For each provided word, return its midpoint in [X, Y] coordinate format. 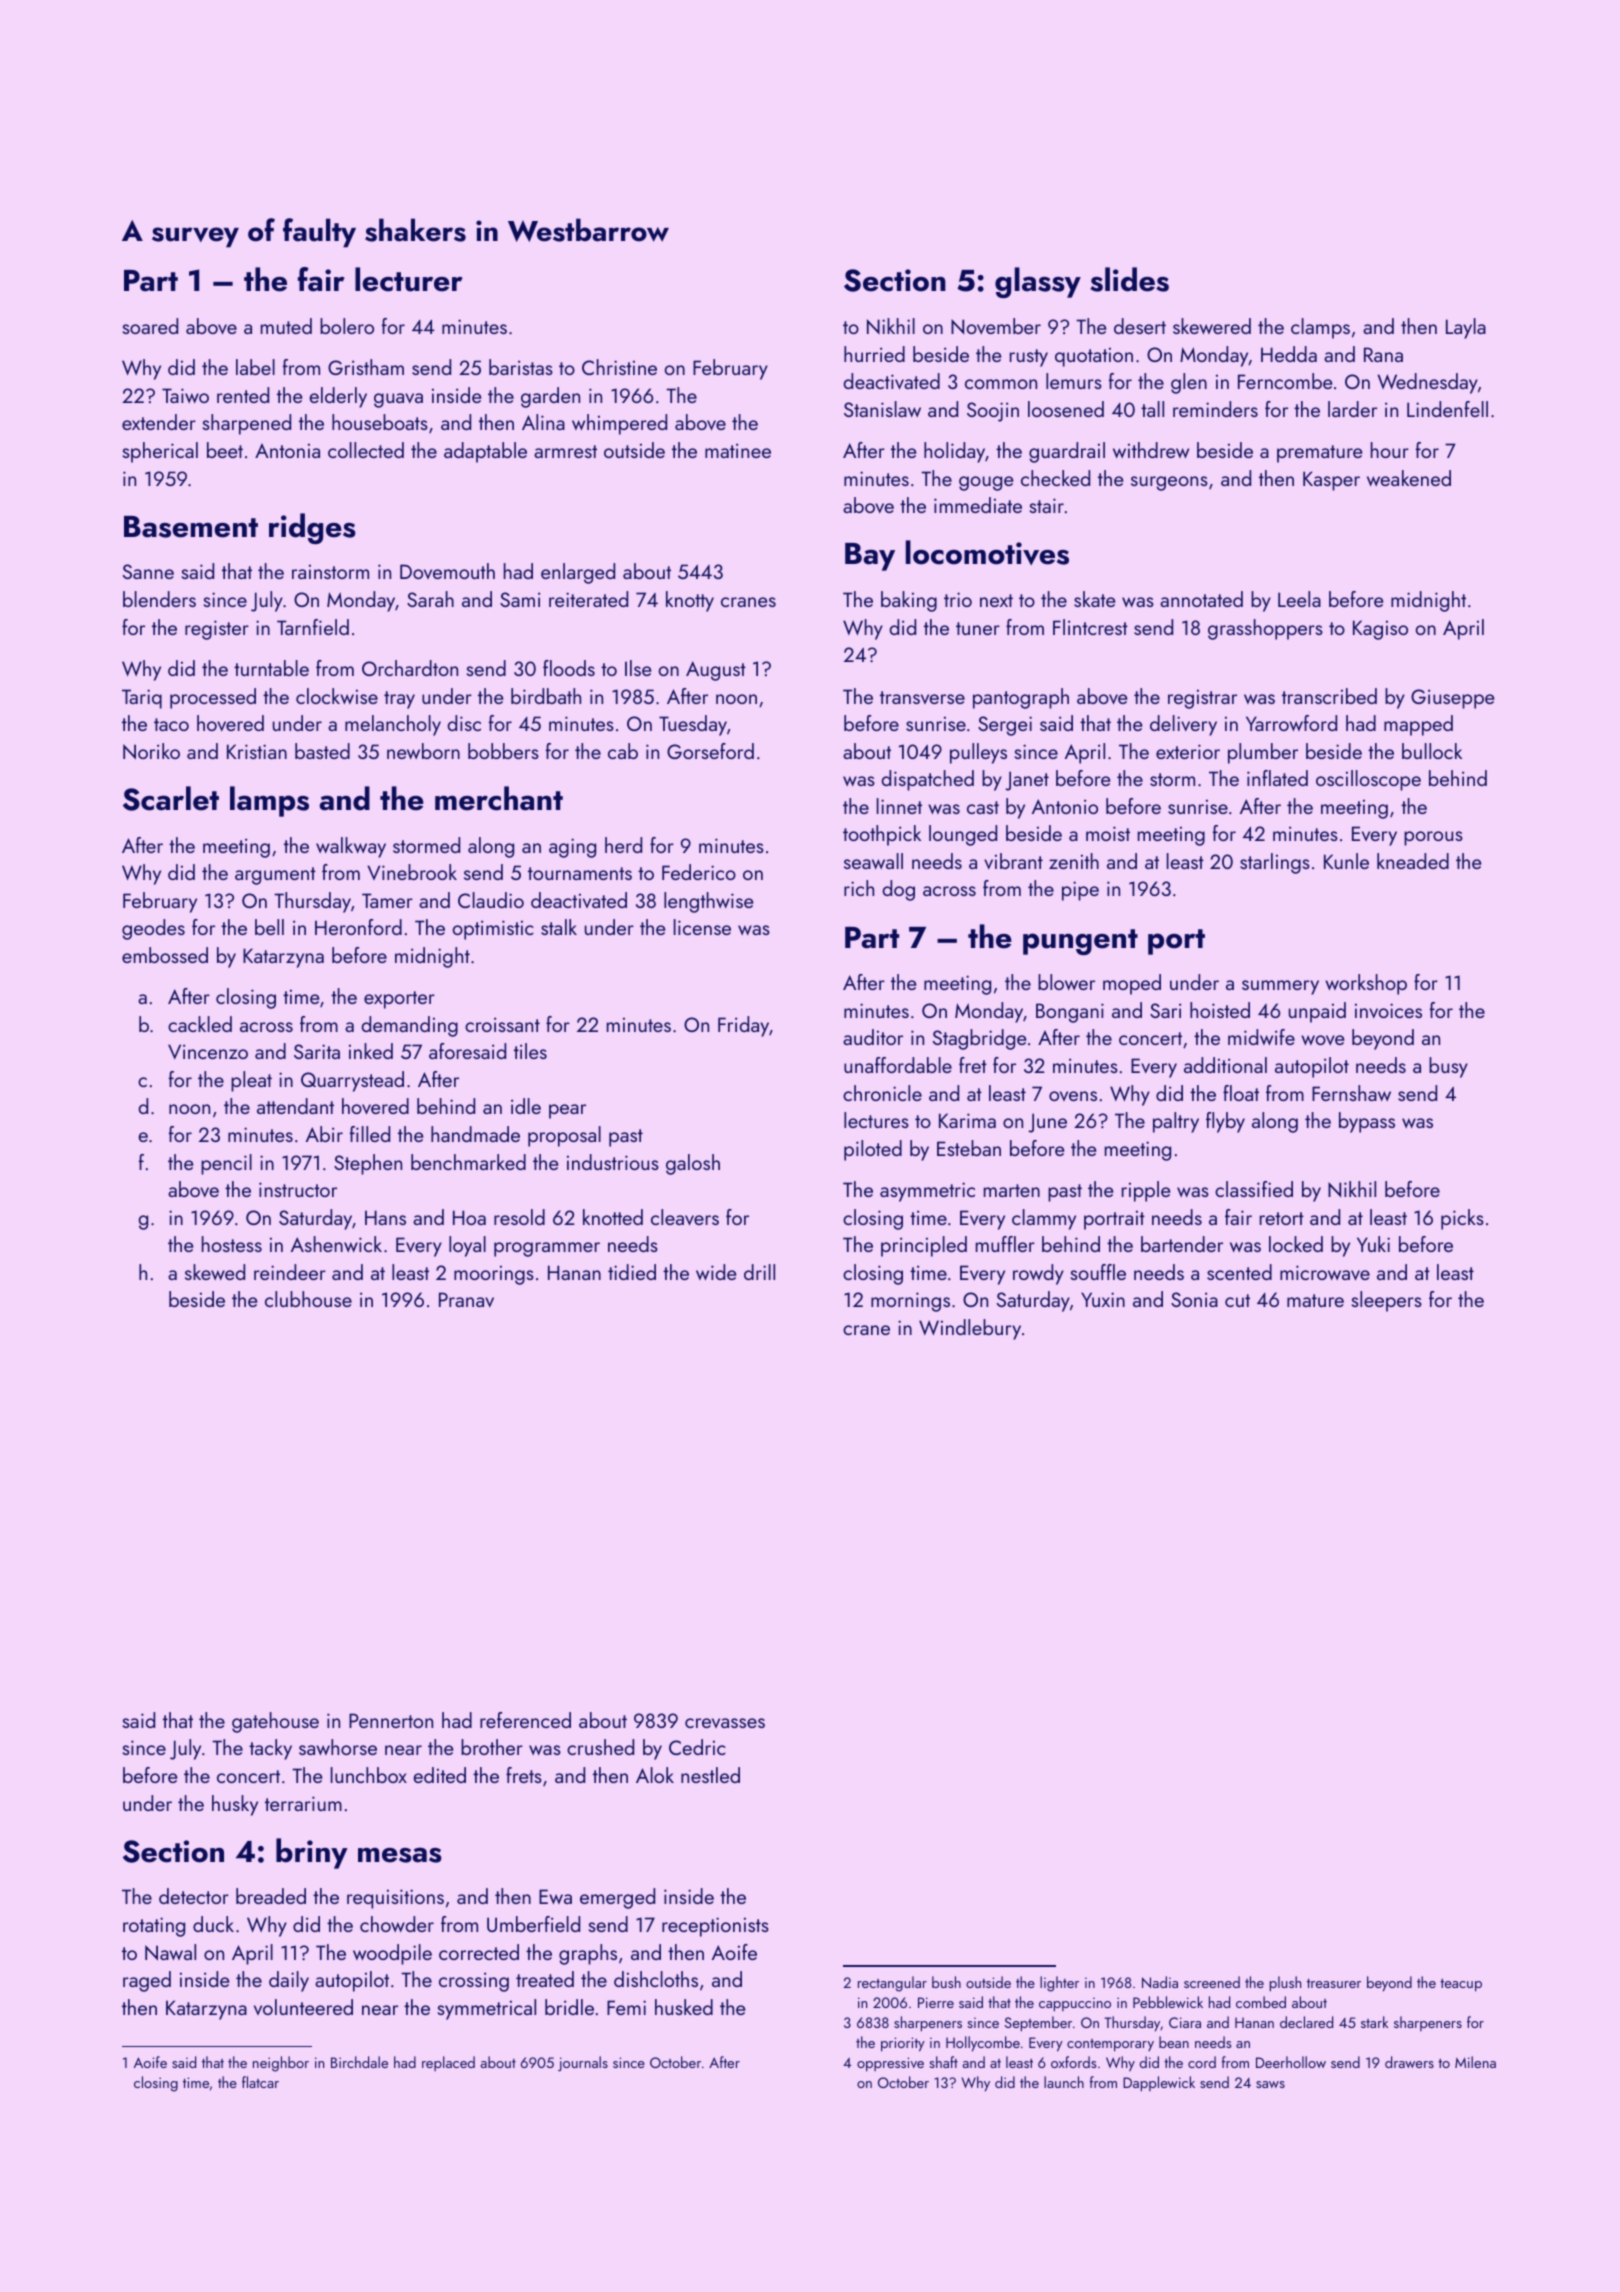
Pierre [936, 2002]
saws [1270, 2084]
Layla [1466, 328]
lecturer [408, 279]
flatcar [260, 2082]
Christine [619, 367]
